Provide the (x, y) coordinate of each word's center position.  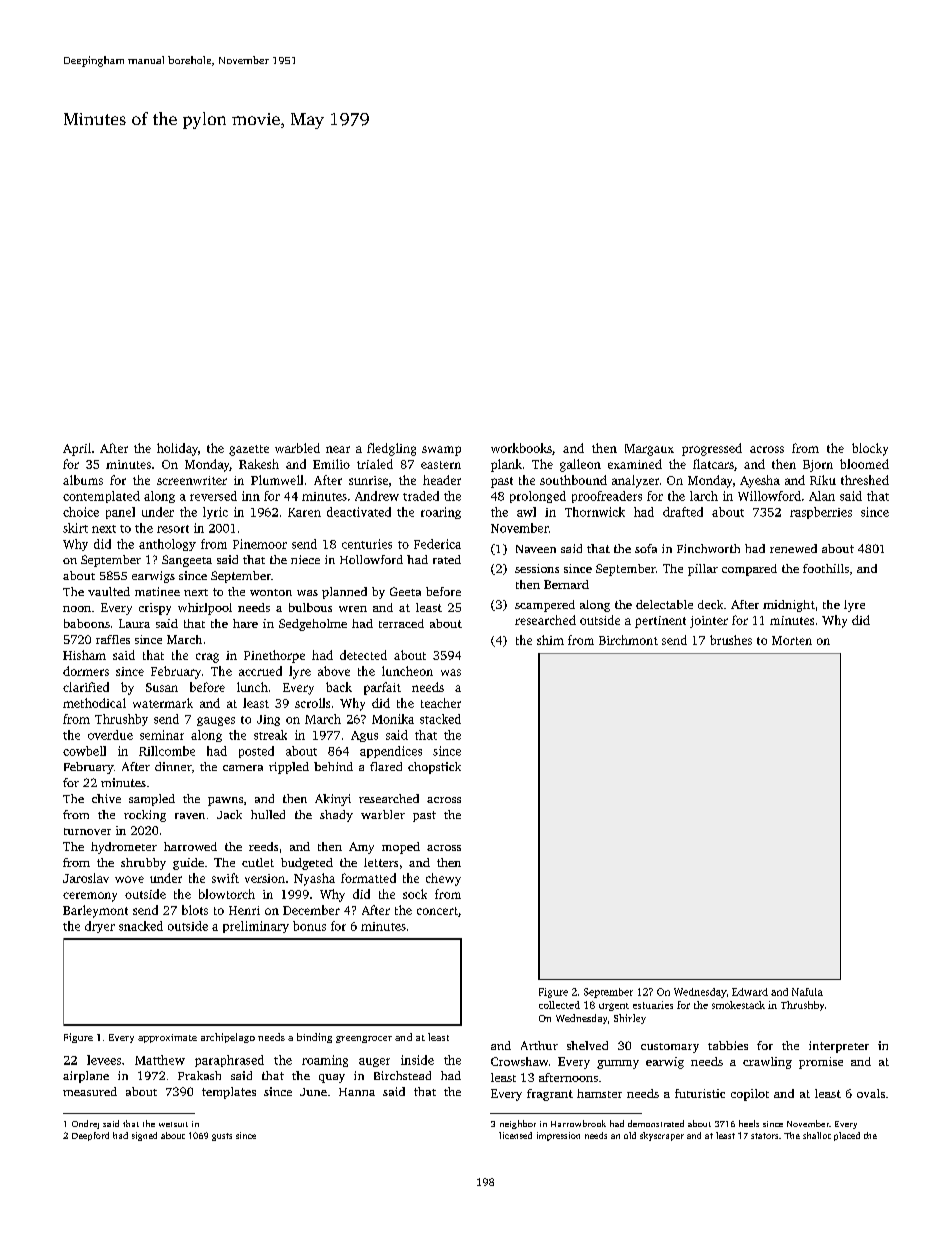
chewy (443, 879)
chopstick (434, 768)
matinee (157, 591)
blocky (870, 449)
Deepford (90, 1136)
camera (243, 768)
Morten (792, 640)
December (311, 910)
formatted (368, 878)
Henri (244, 910)
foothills (826, 568)
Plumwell (277, 480)
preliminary (256, 927)
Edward (750, 992)
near (338, 449)
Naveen (536, 549)
